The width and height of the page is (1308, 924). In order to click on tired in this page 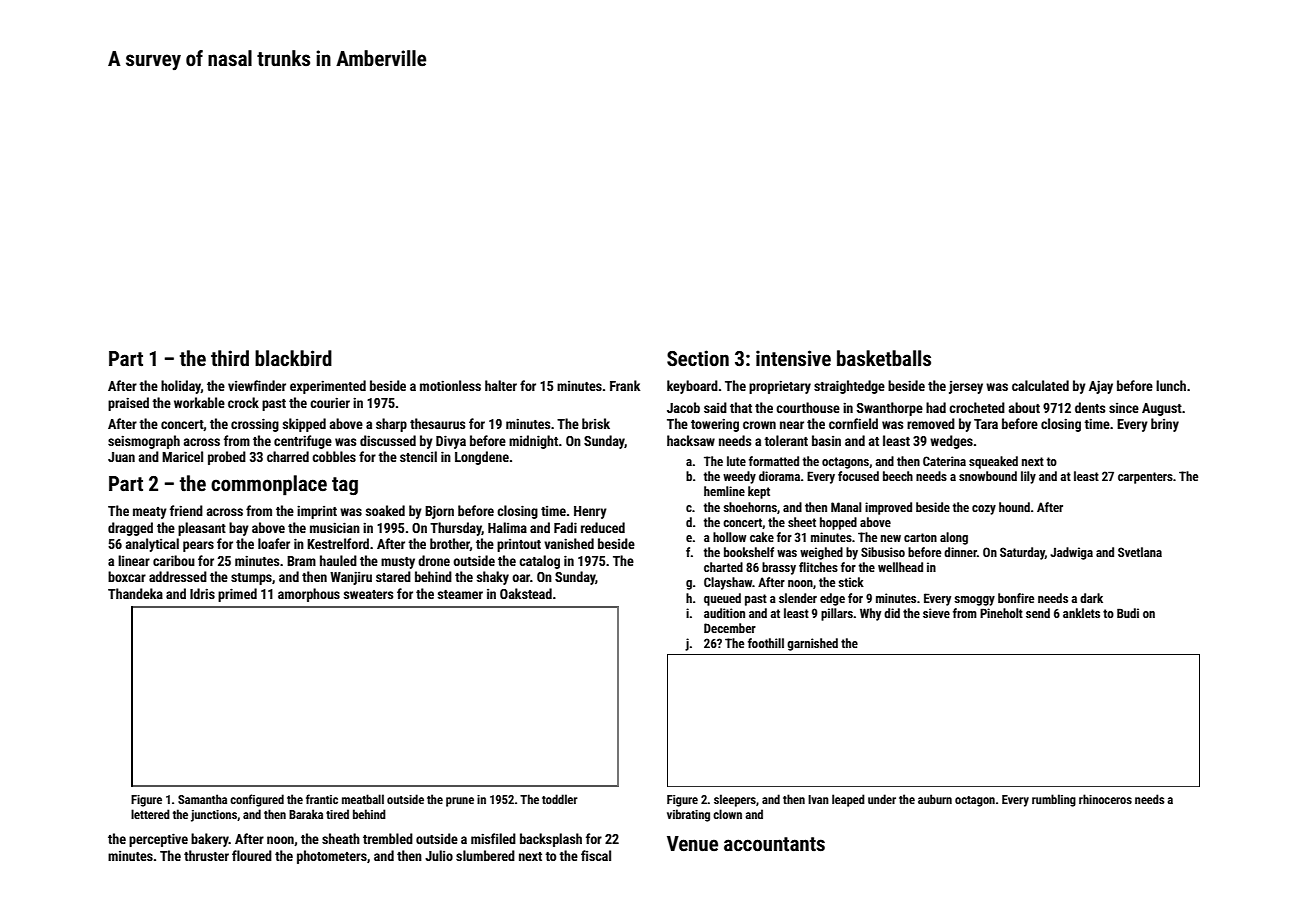, I will do `click(337, 814)`.
